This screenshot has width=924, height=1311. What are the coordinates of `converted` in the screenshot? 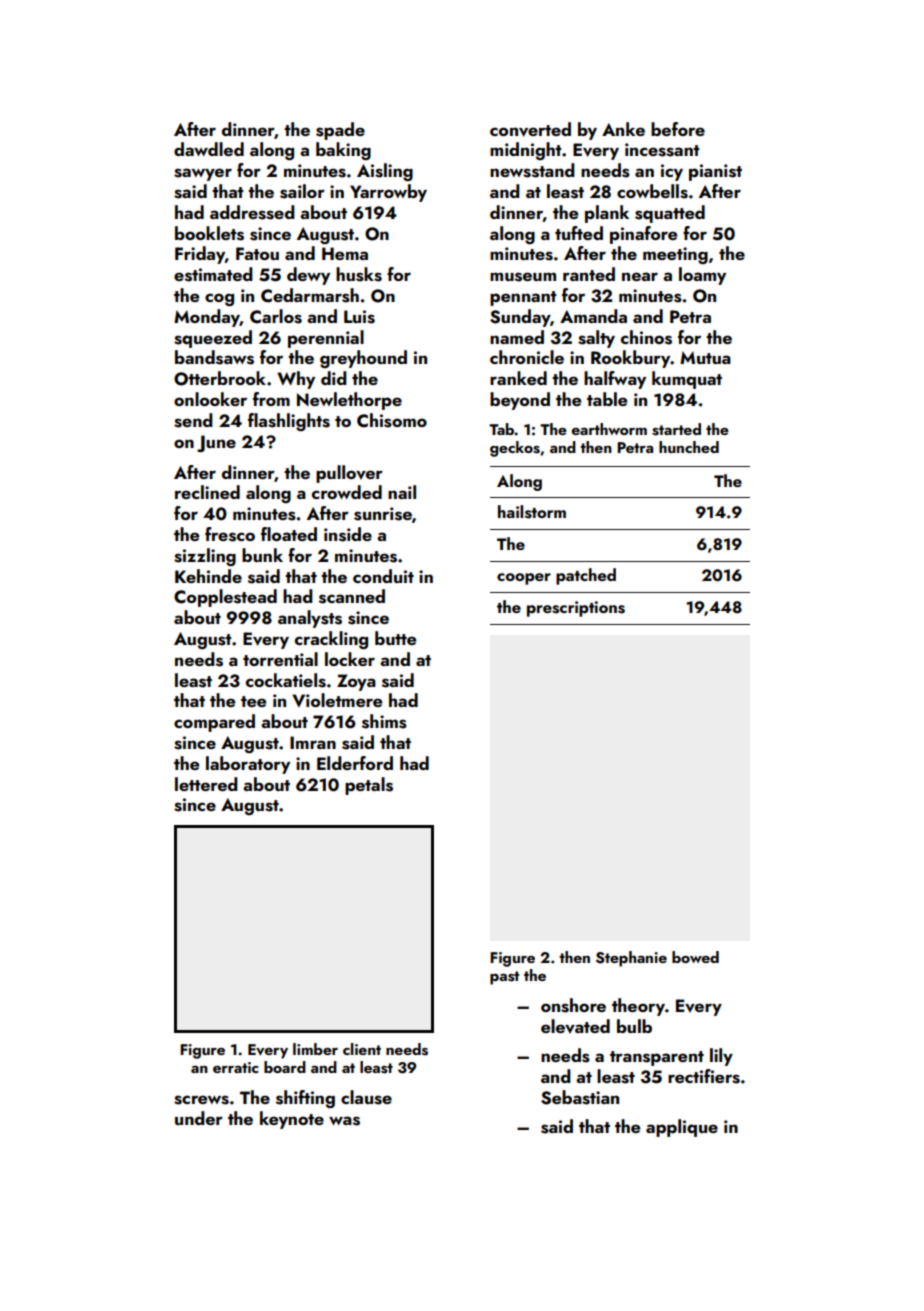 It's located at (530, 129).
